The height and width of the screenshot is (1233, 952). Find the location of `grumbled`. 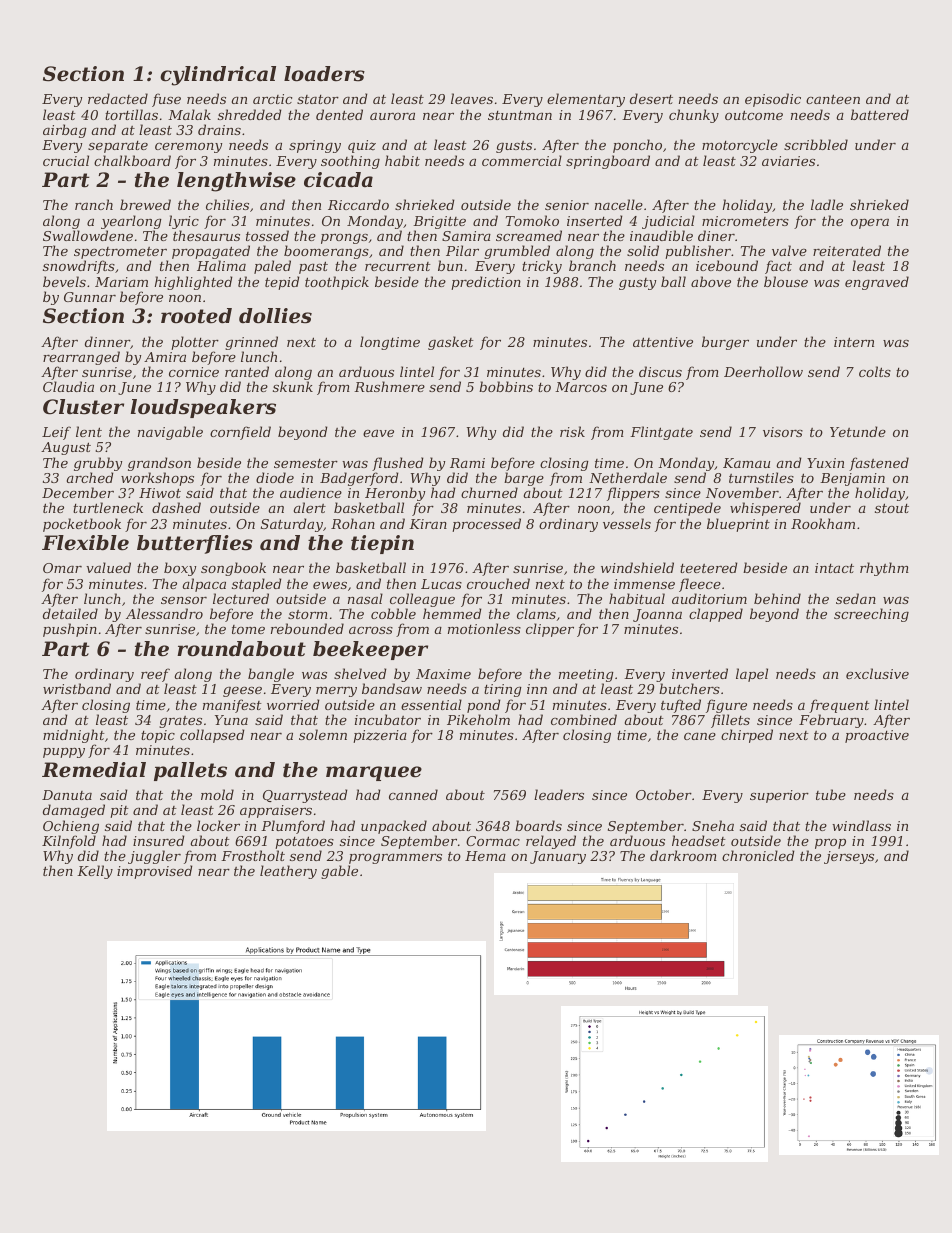

grumbled is located at coordinates (517, 252).
